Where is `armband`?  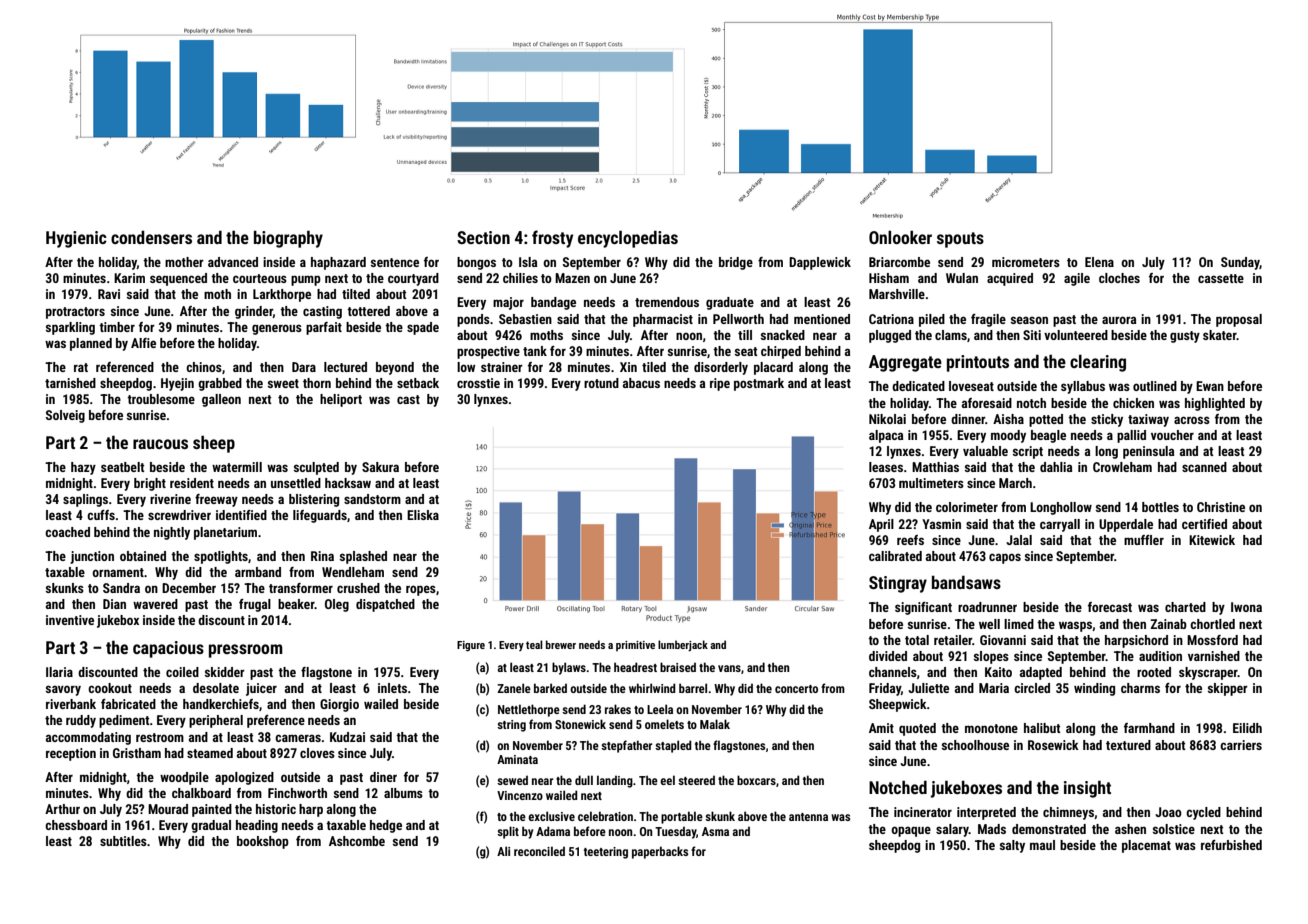
armband is located at coordinates (258, 572).
